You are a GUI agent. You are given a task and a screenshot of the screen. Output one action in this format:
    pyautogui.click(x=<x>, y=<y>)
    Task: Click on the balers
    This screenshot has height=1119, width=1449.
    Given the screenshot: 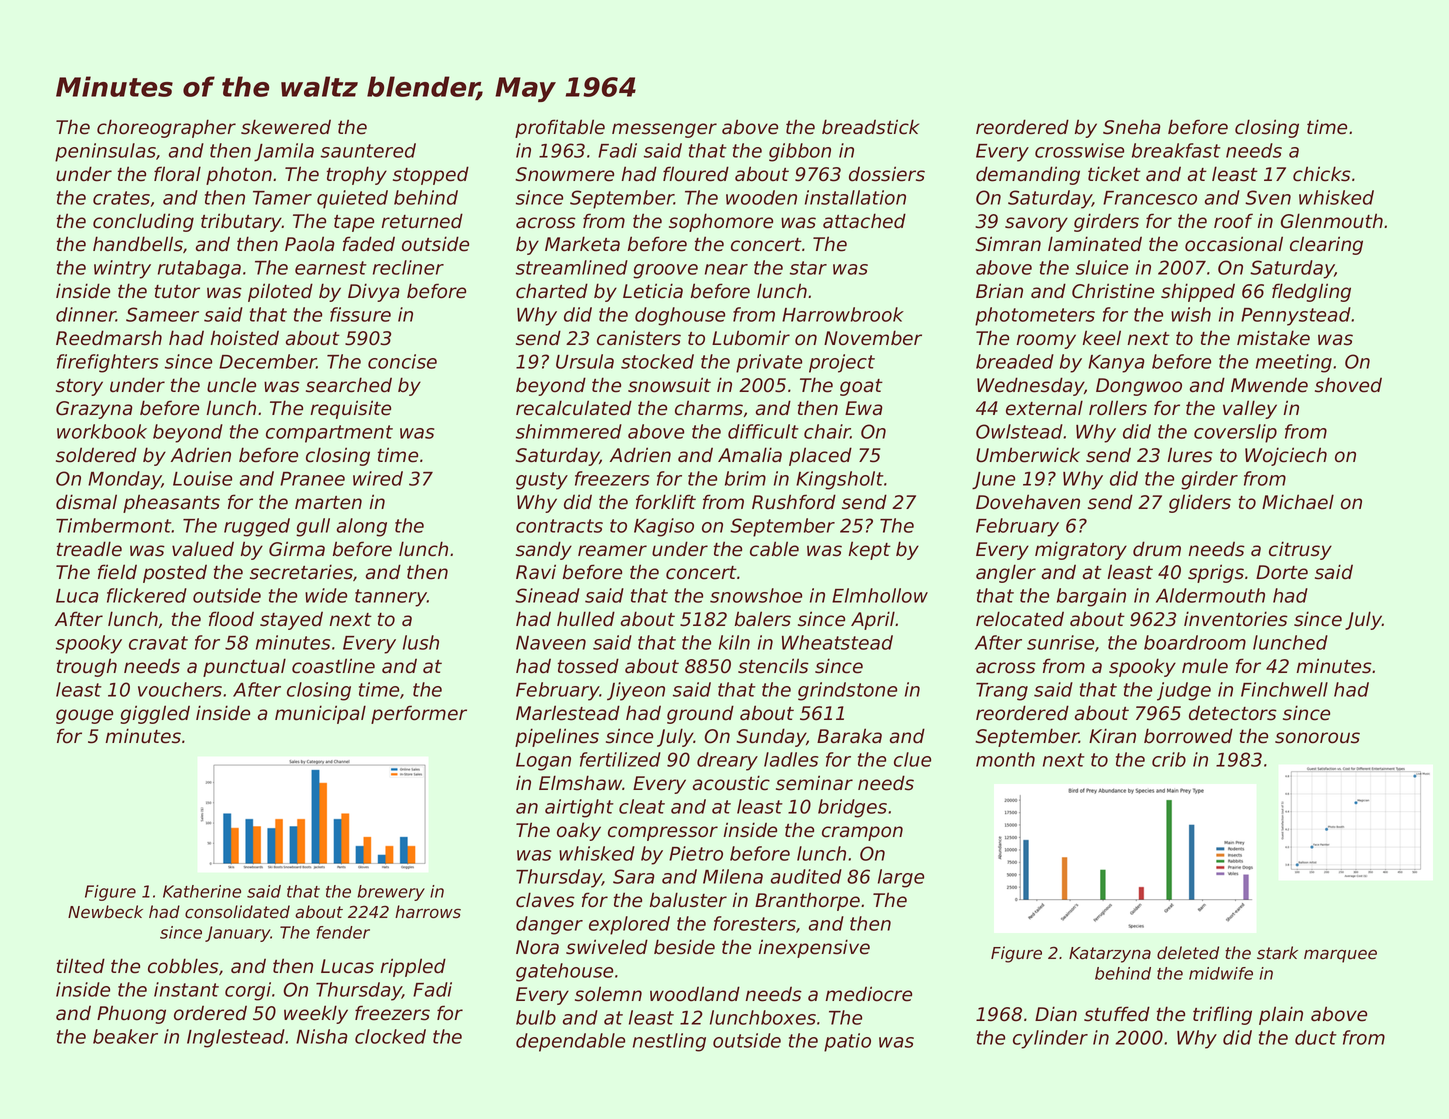 What is the action you would take?
    pyautogui.click(x=763, y=619)
